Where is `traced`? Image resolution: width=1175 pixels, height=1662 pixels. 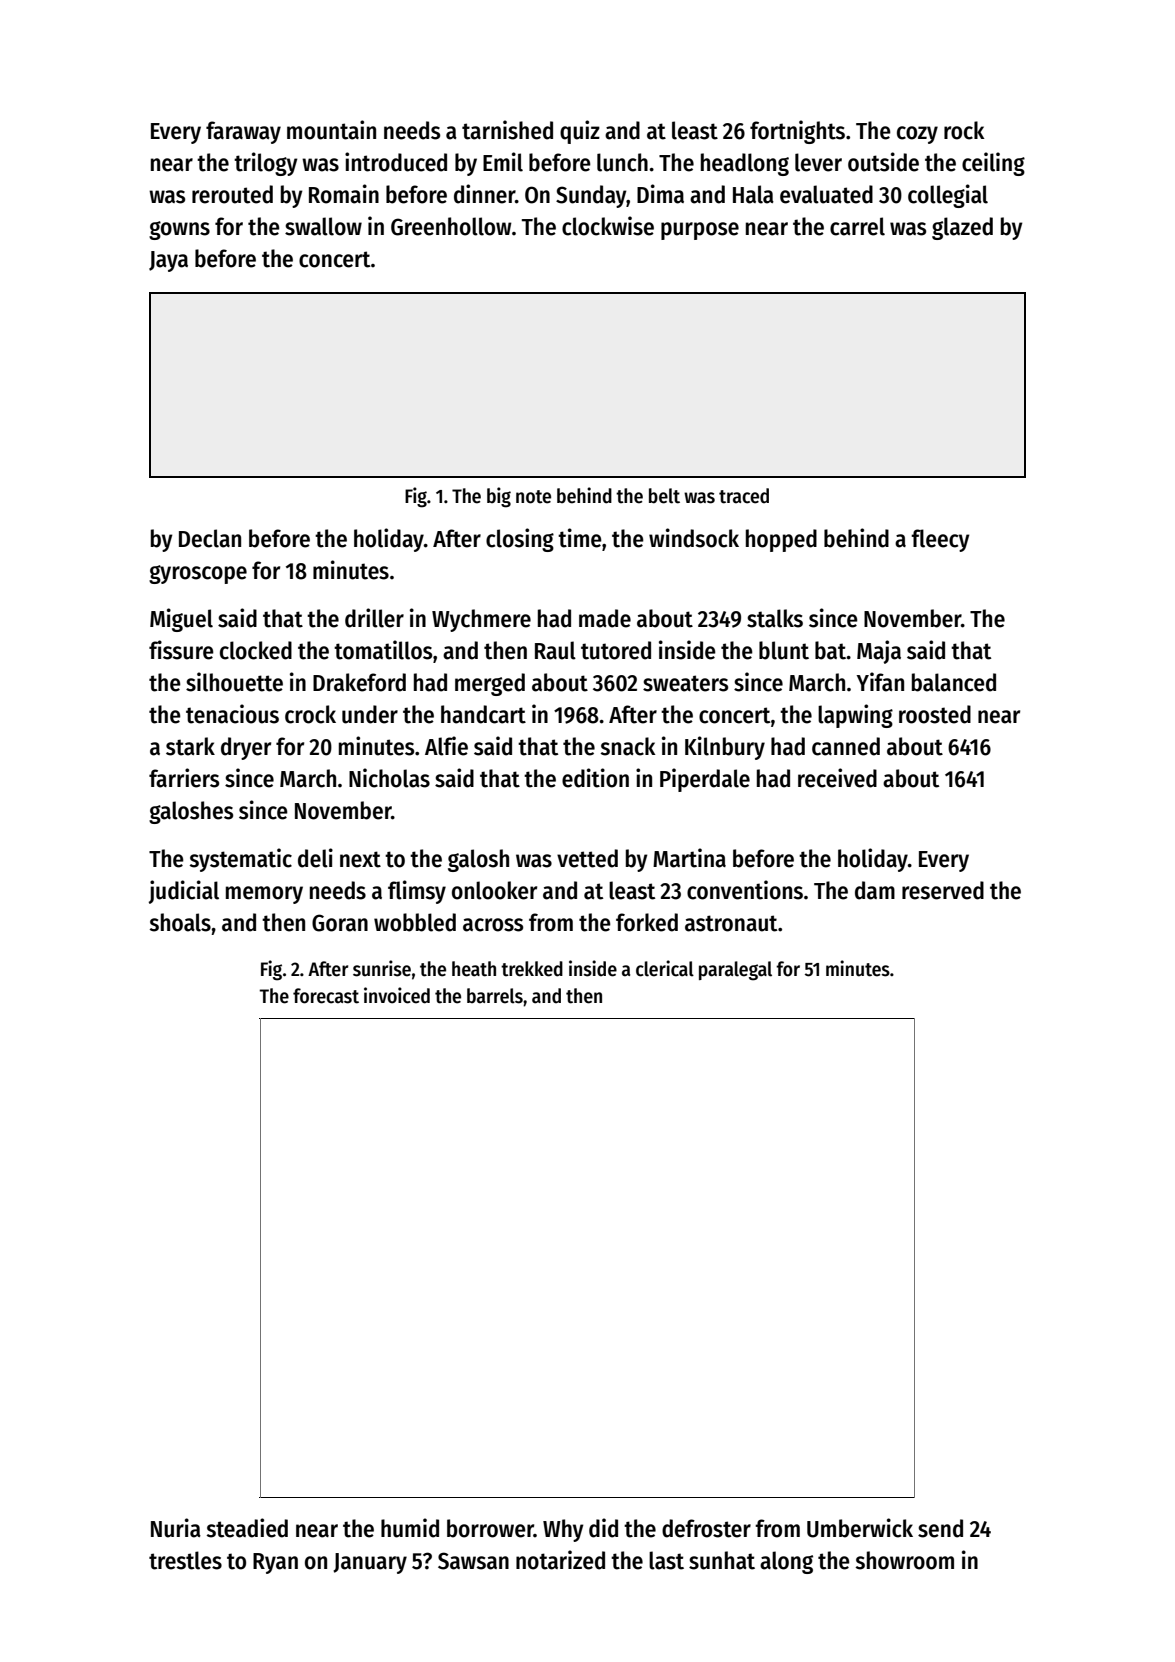 traced is located at coordinates (744, 496).
